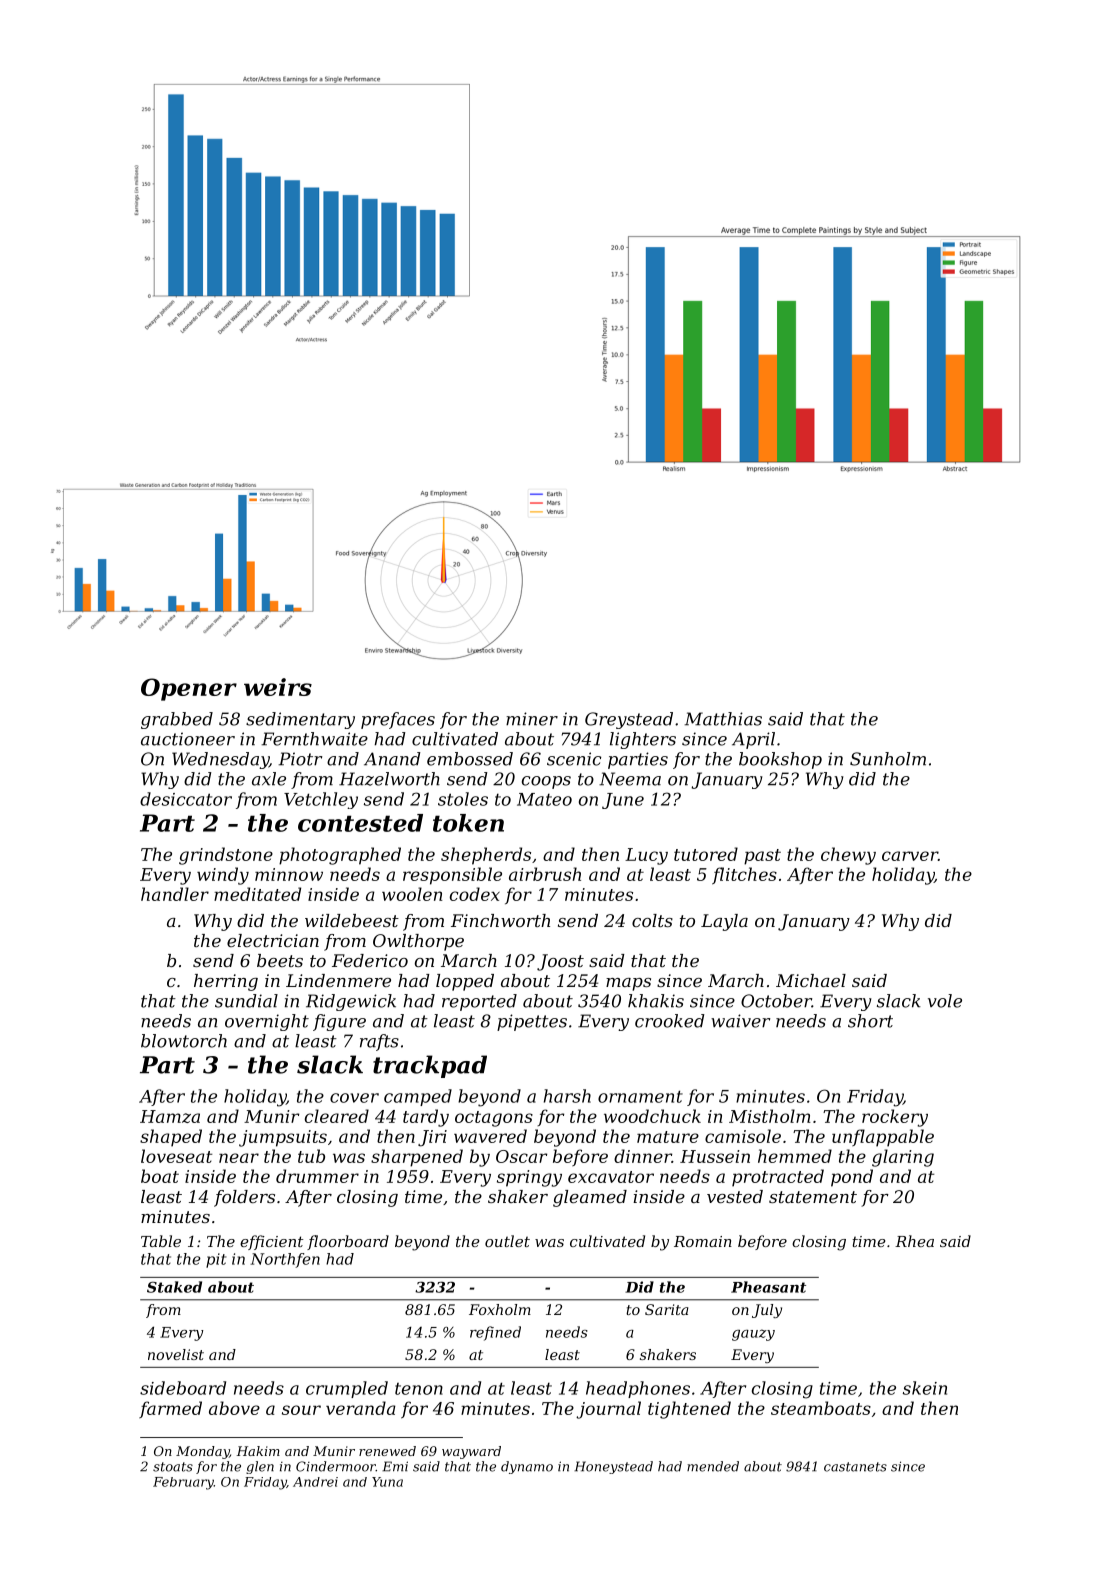 The image size is (1113, 1574). What do you see at coordinates (910, 856) in the page?
I see `carver` at bounding box center [910, 856].
